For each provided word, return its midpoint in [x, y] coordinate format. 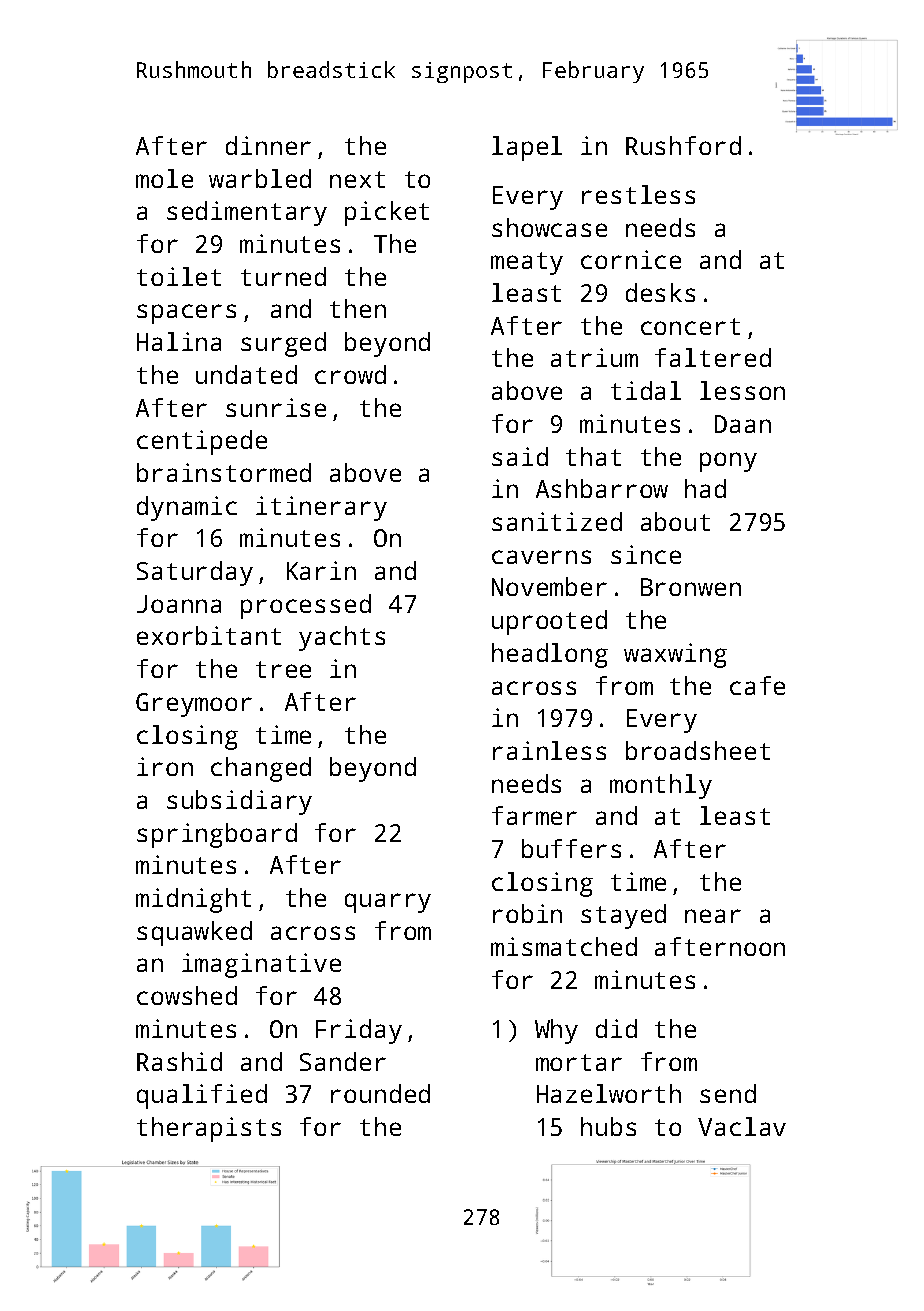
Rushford [683, 145]
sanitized [557, 521]
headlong [550, 655]
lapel [527, 148]
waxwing [675, 655]
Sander [343, 1061]
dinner [268, 145]
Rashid [179, 1061]
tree [283, 669]
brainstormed [224, 472]
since [646, 554]
